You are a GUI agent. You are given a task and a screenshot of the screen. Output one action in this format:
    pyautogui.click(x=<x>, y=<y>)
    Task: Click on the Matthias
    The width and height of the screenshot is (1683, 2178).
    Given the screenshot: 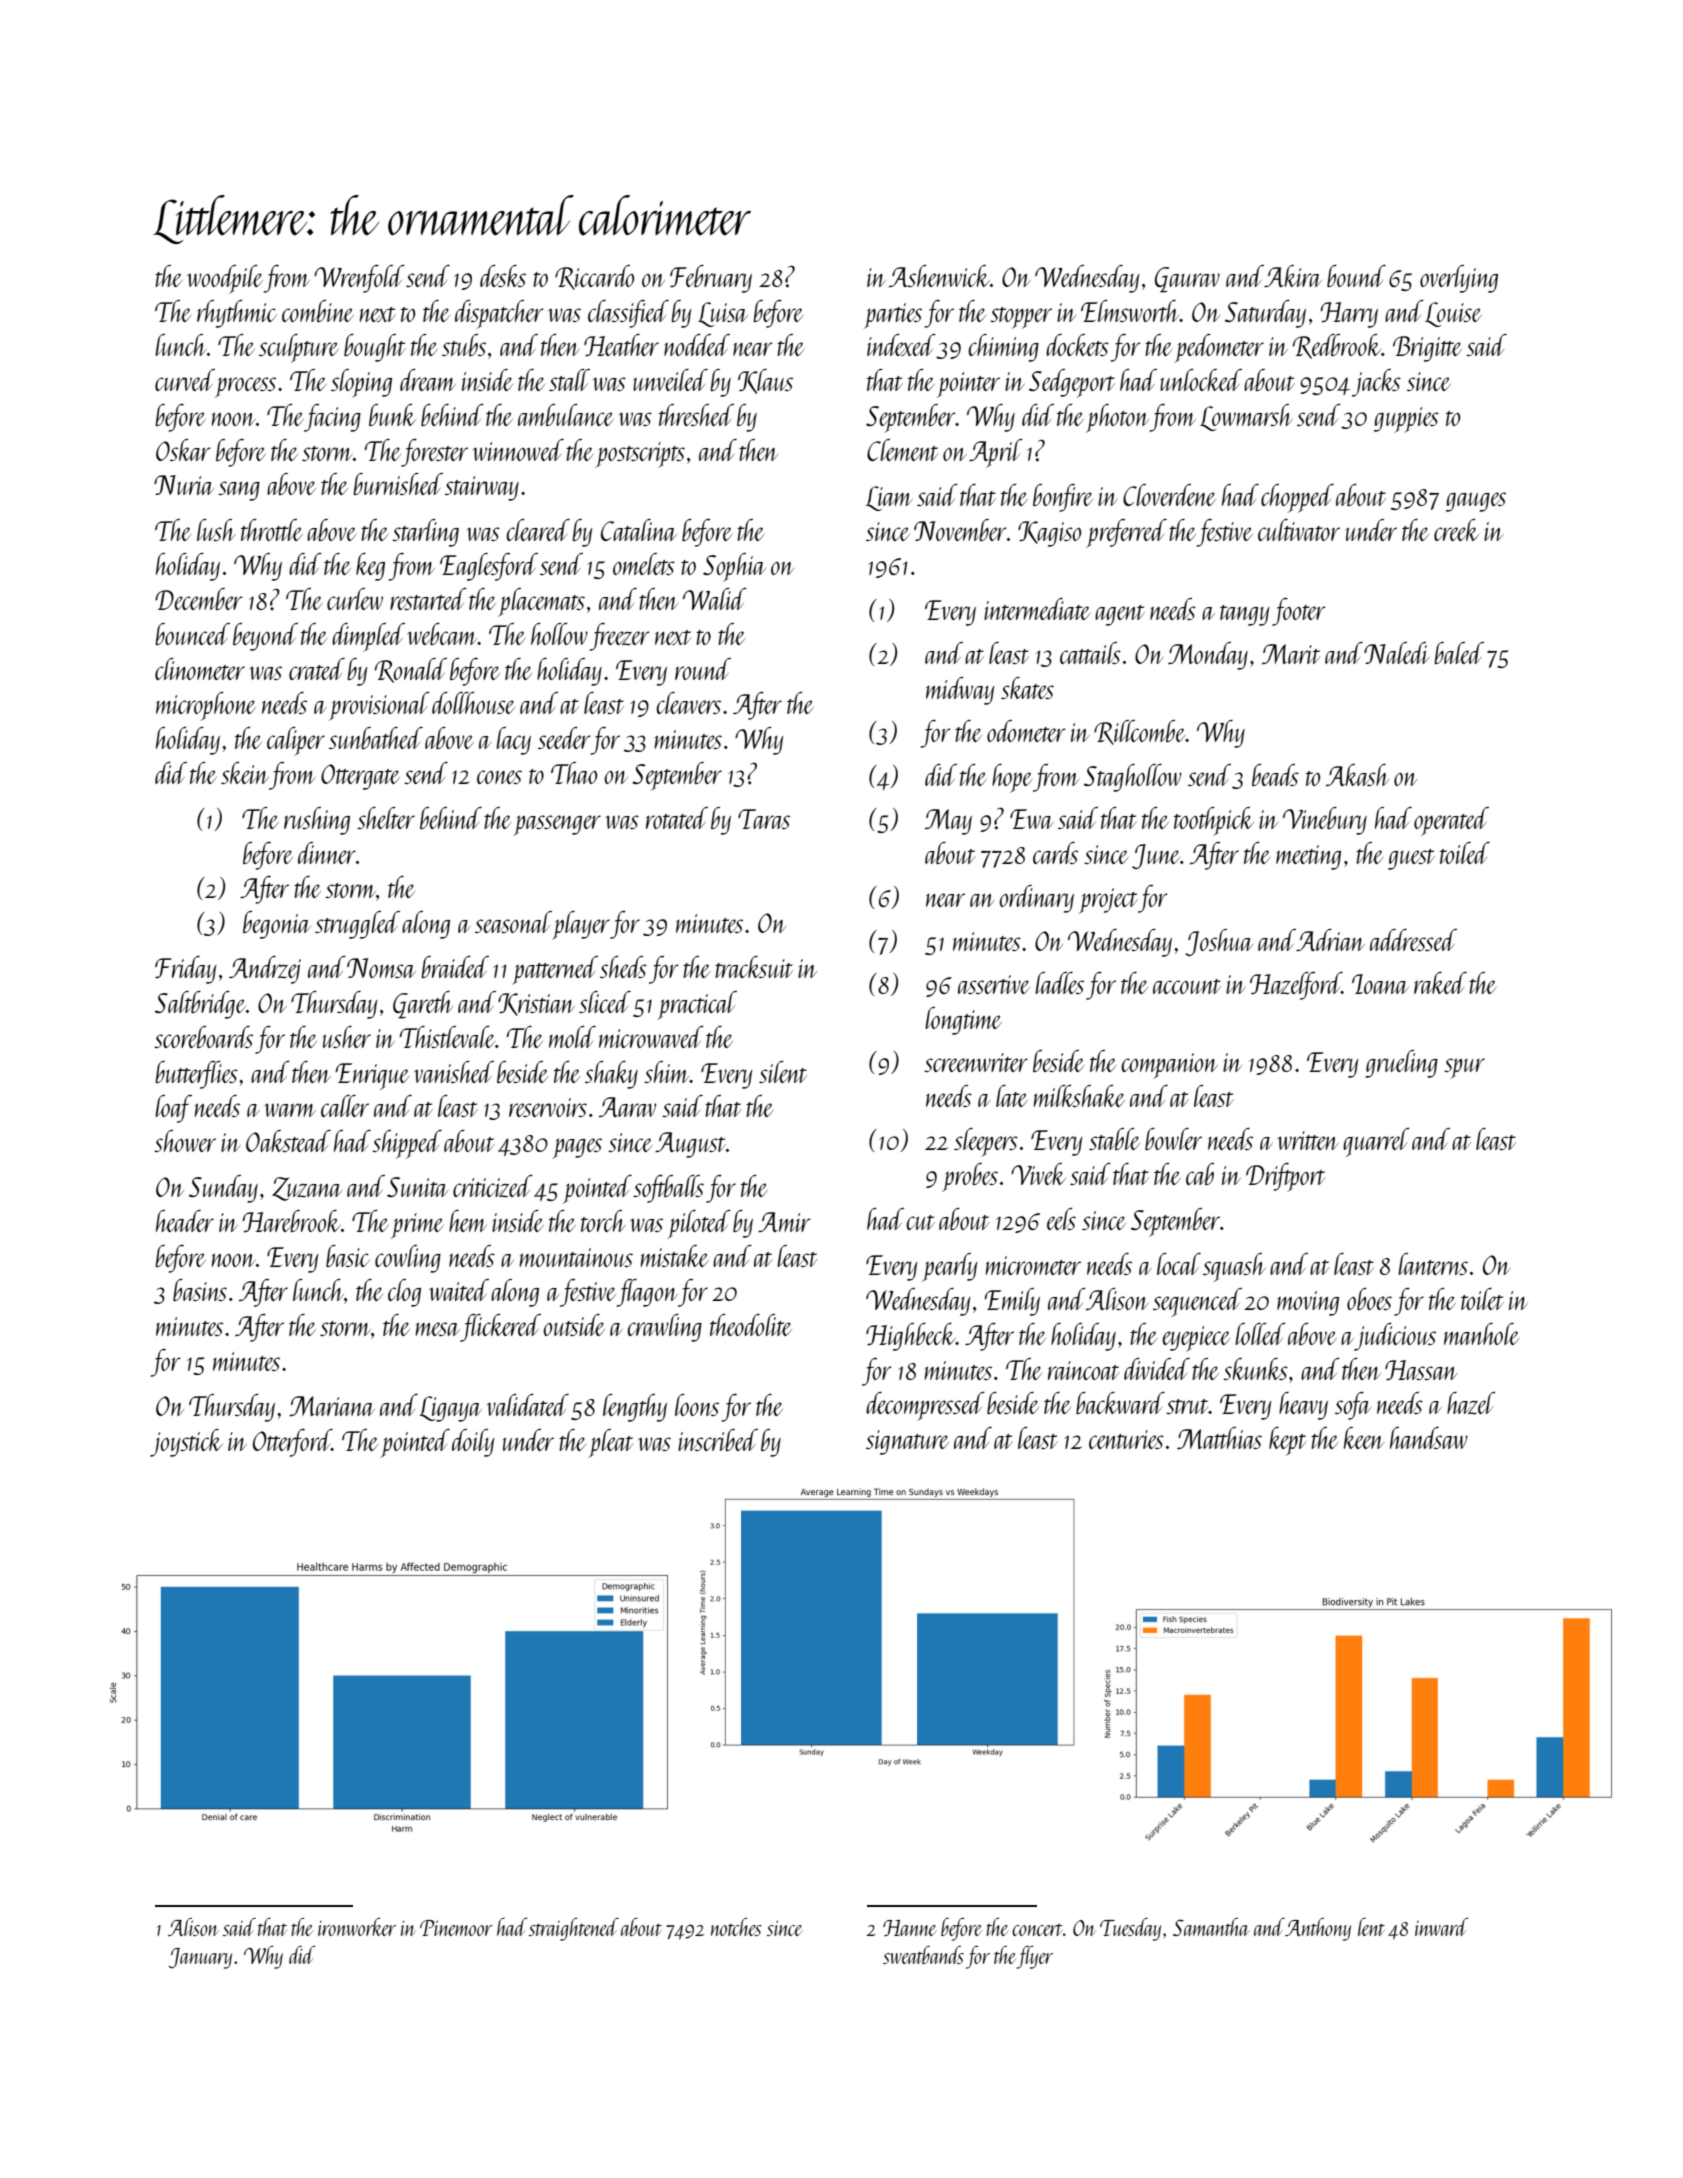 What is the action you would take?
    pyautogui.click(x=1219, y=1438)
